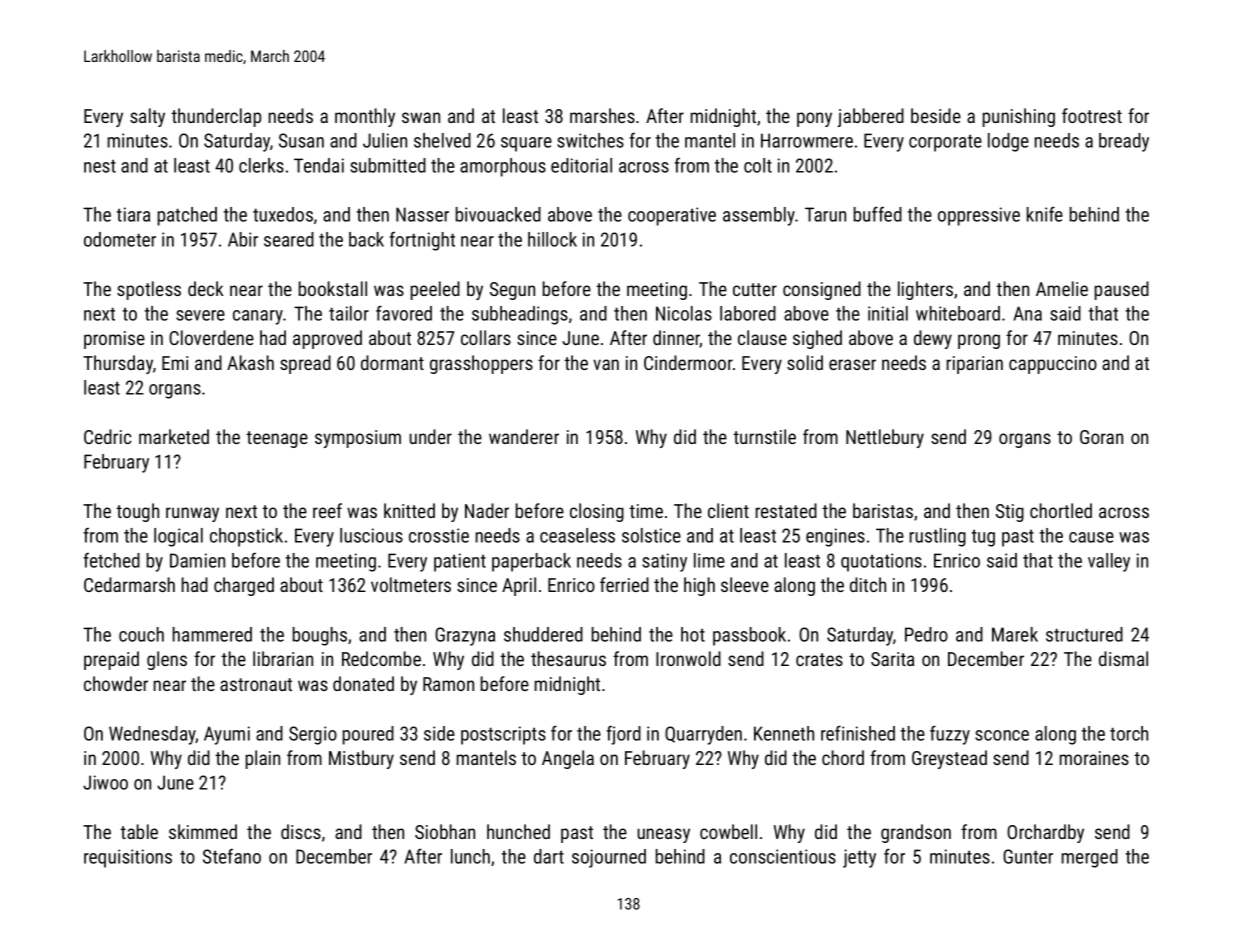  What do you see at coordinates (1124, 142) in the screenshot?
I see `bready` at bounding box center [1124, 142].
